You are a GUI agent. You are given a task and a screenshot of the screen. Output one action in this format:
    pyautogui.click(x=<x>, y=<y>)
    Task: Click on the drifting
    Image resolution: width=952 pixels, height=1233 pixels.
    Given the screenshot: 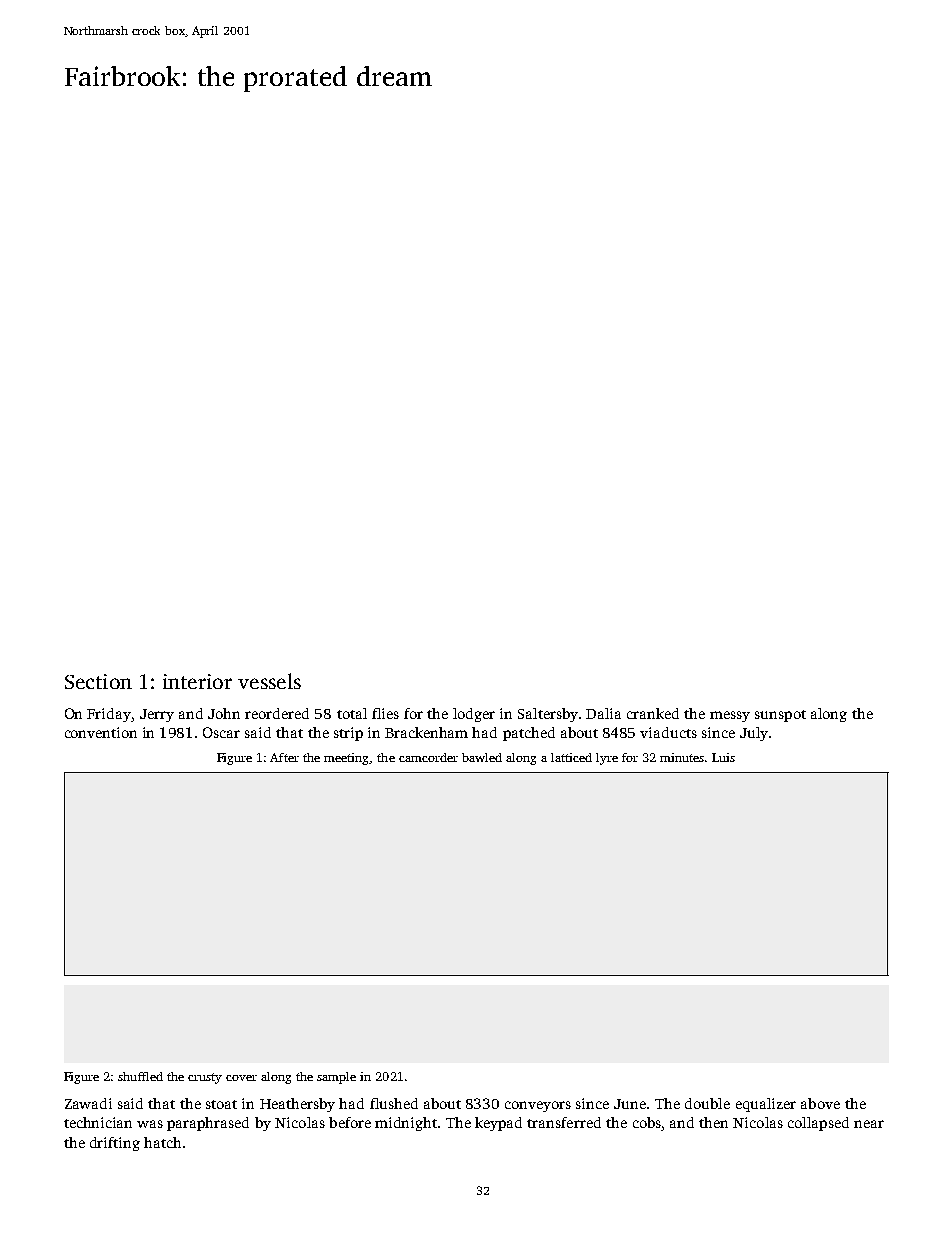 What is the action you would take?
    pyautogui.click(x=115, y=1144)
